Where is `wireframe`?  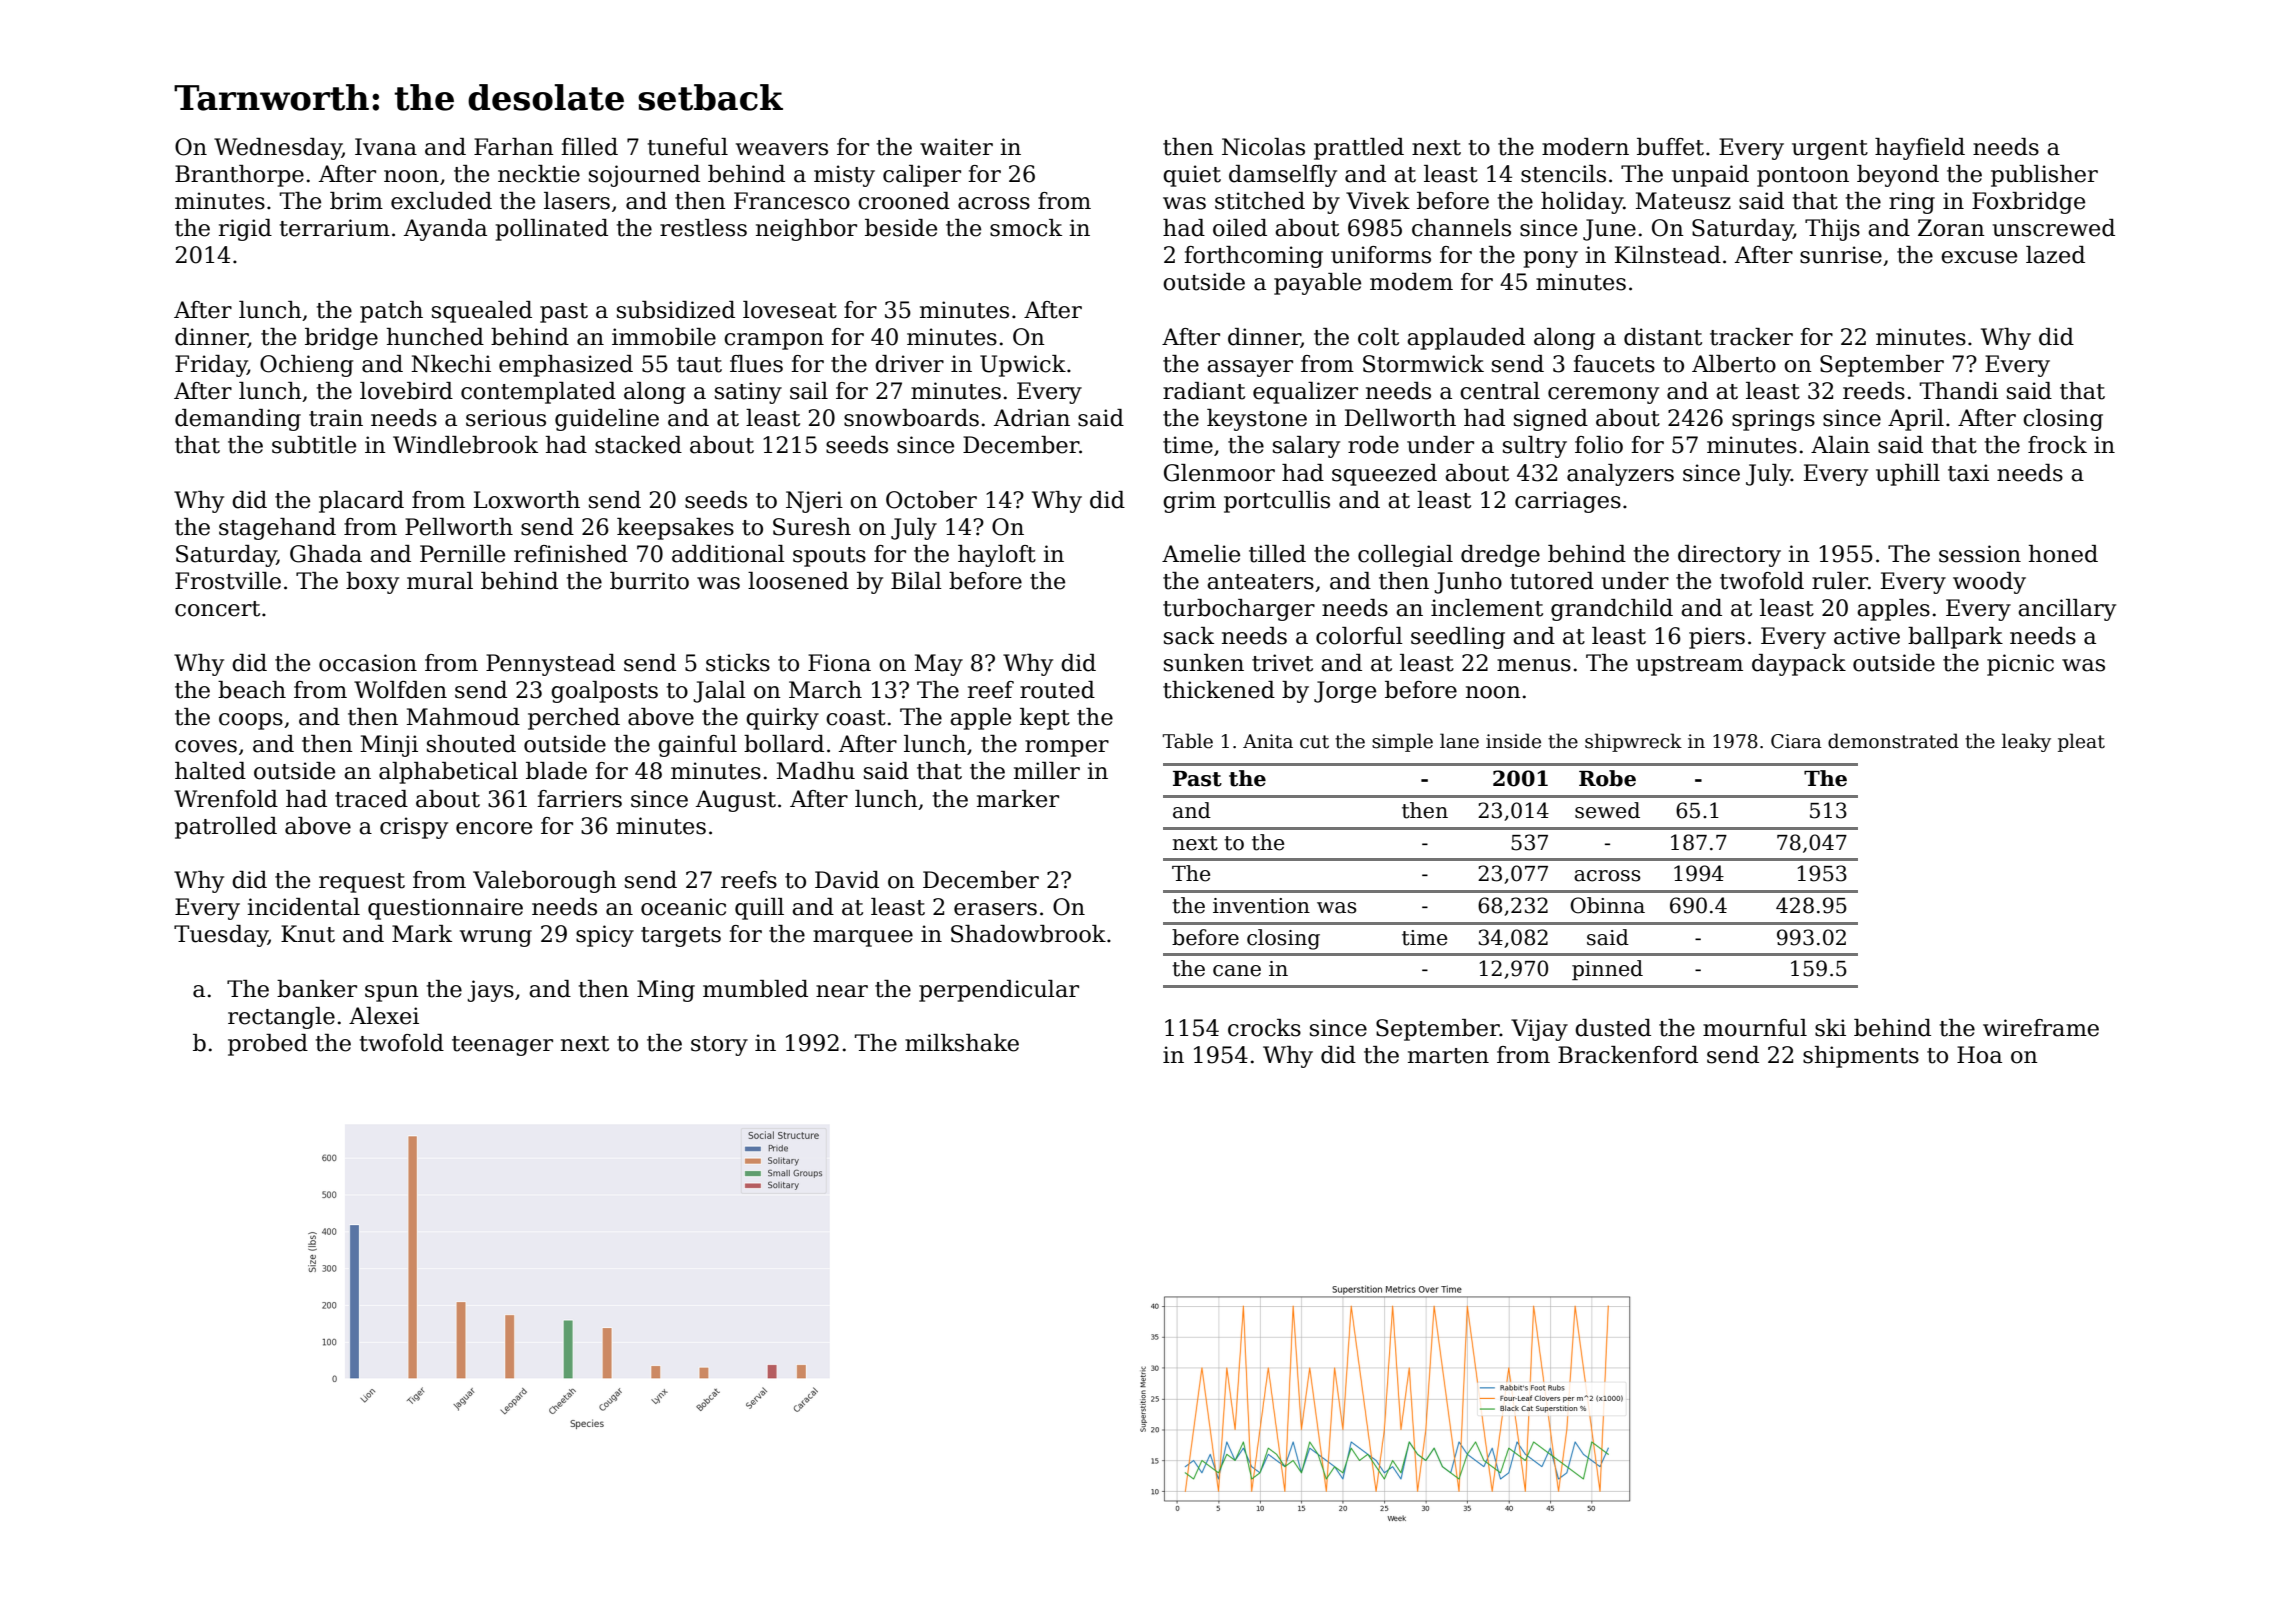 wireframe is located at coordinates (2041, 1028).
